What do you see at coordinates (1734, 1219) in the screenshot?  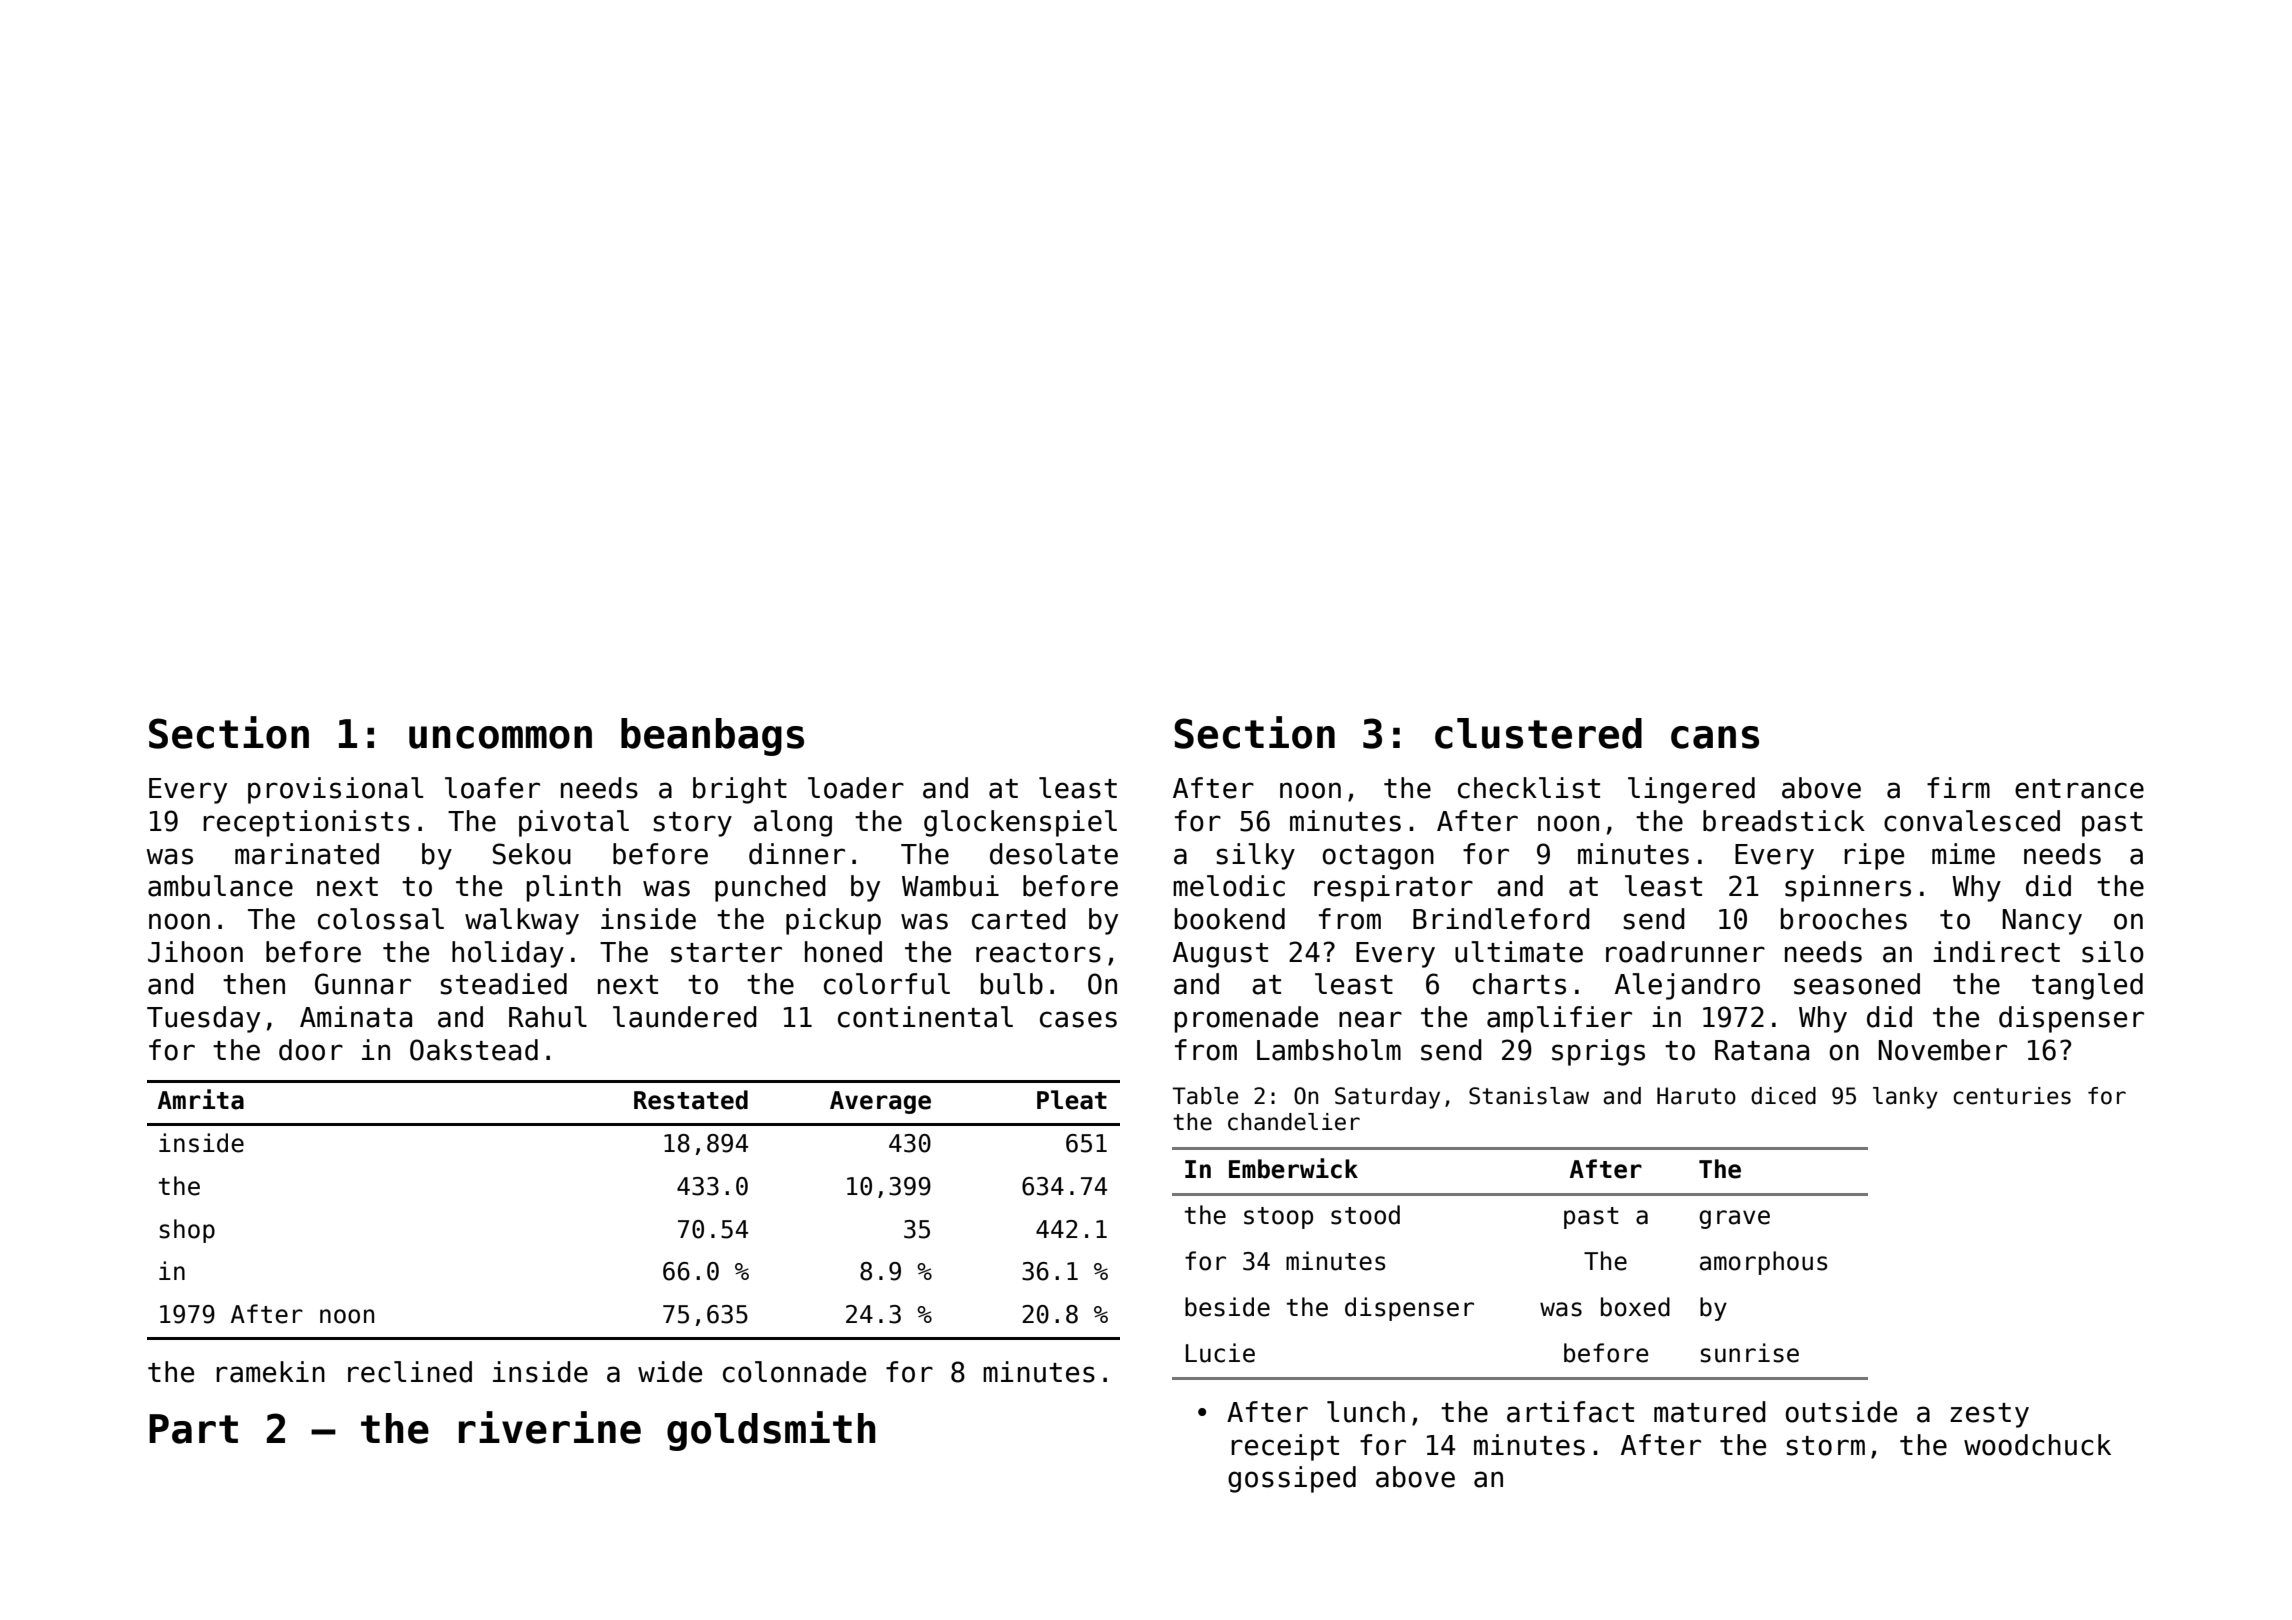 I see `grave` at bounding box center [1734, 1219].
